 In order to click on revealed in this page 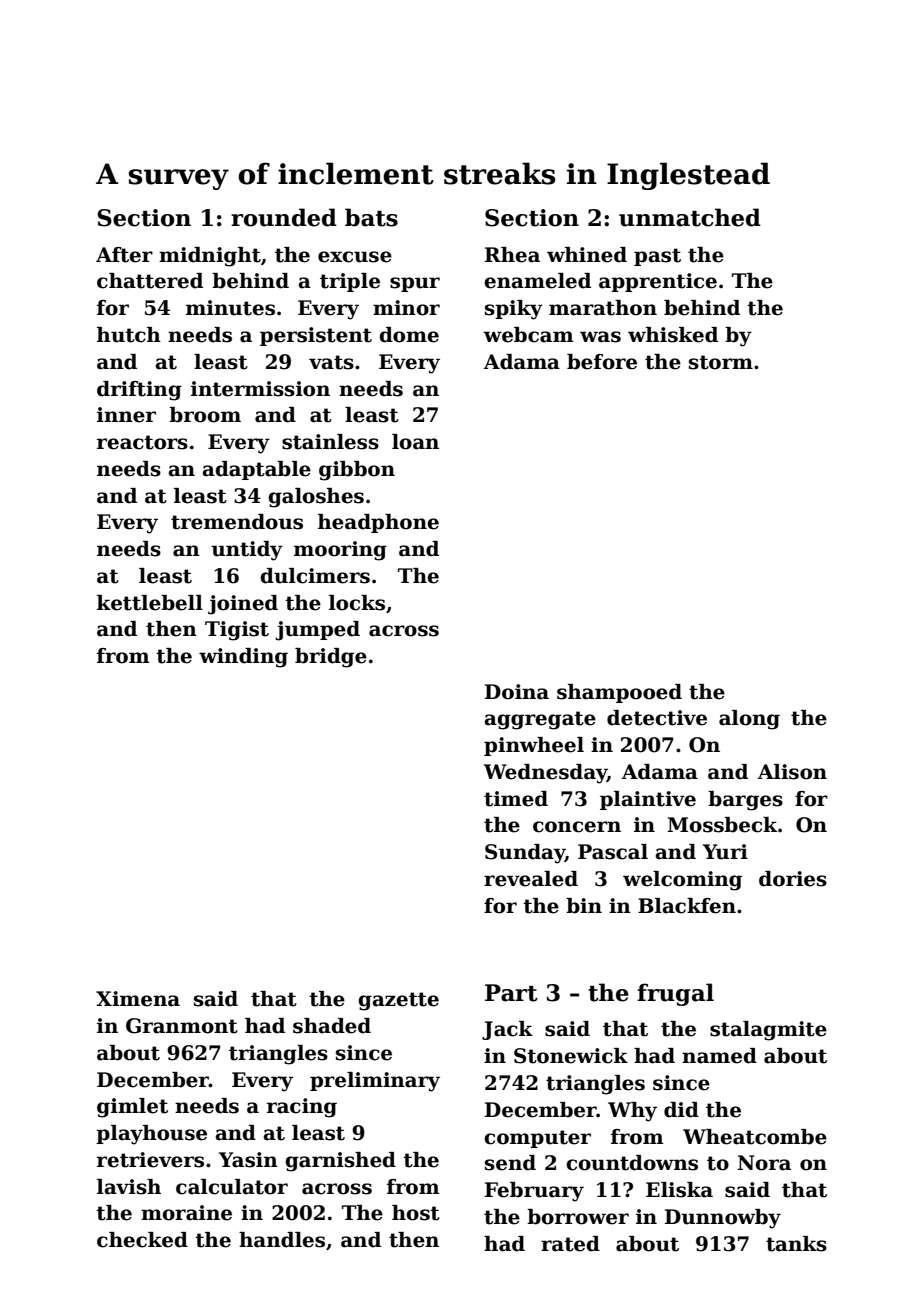, I will do `click(531, 879)`.
